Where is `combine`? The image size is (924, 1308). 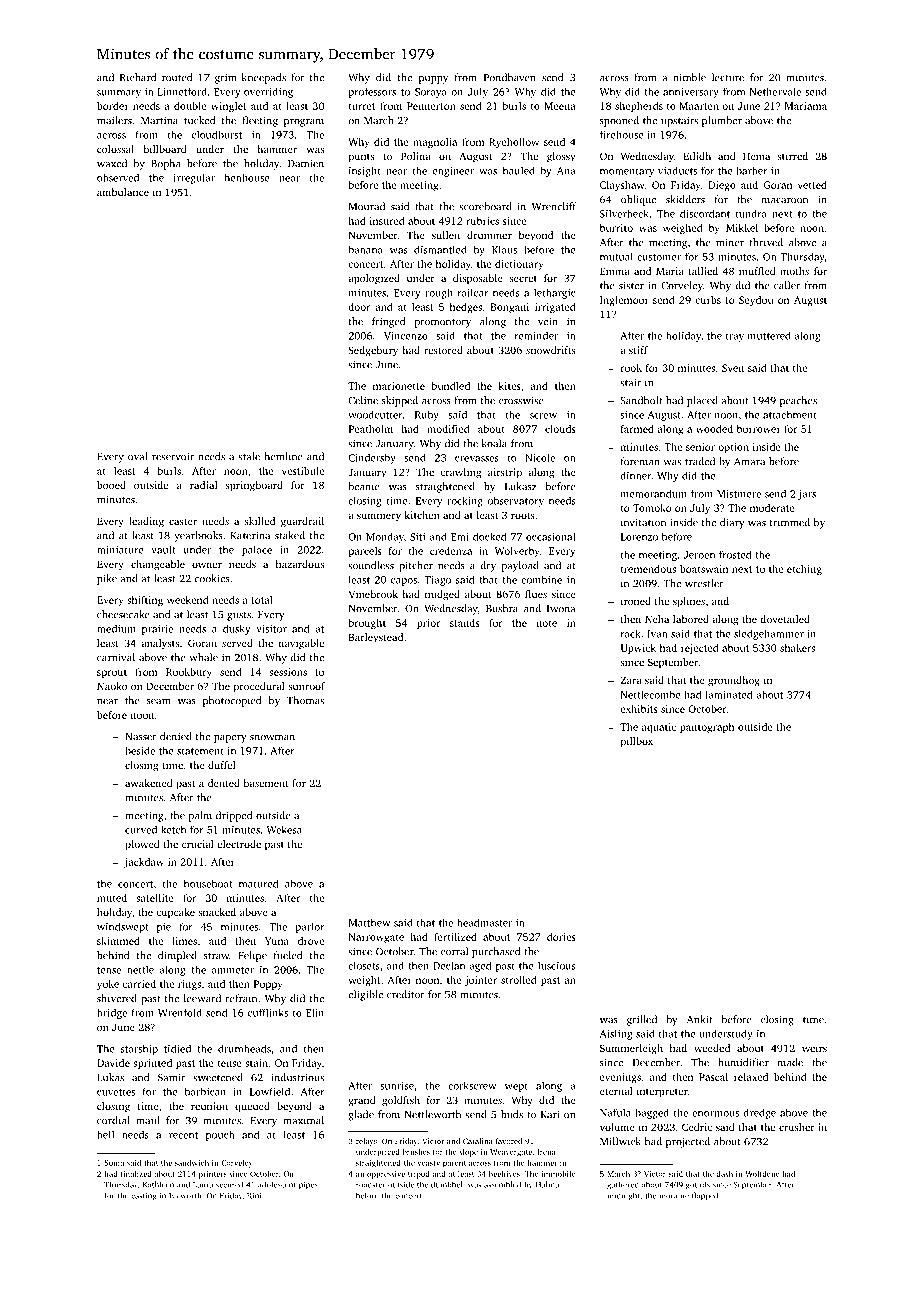 combine is located at coordinates (541, 579).
